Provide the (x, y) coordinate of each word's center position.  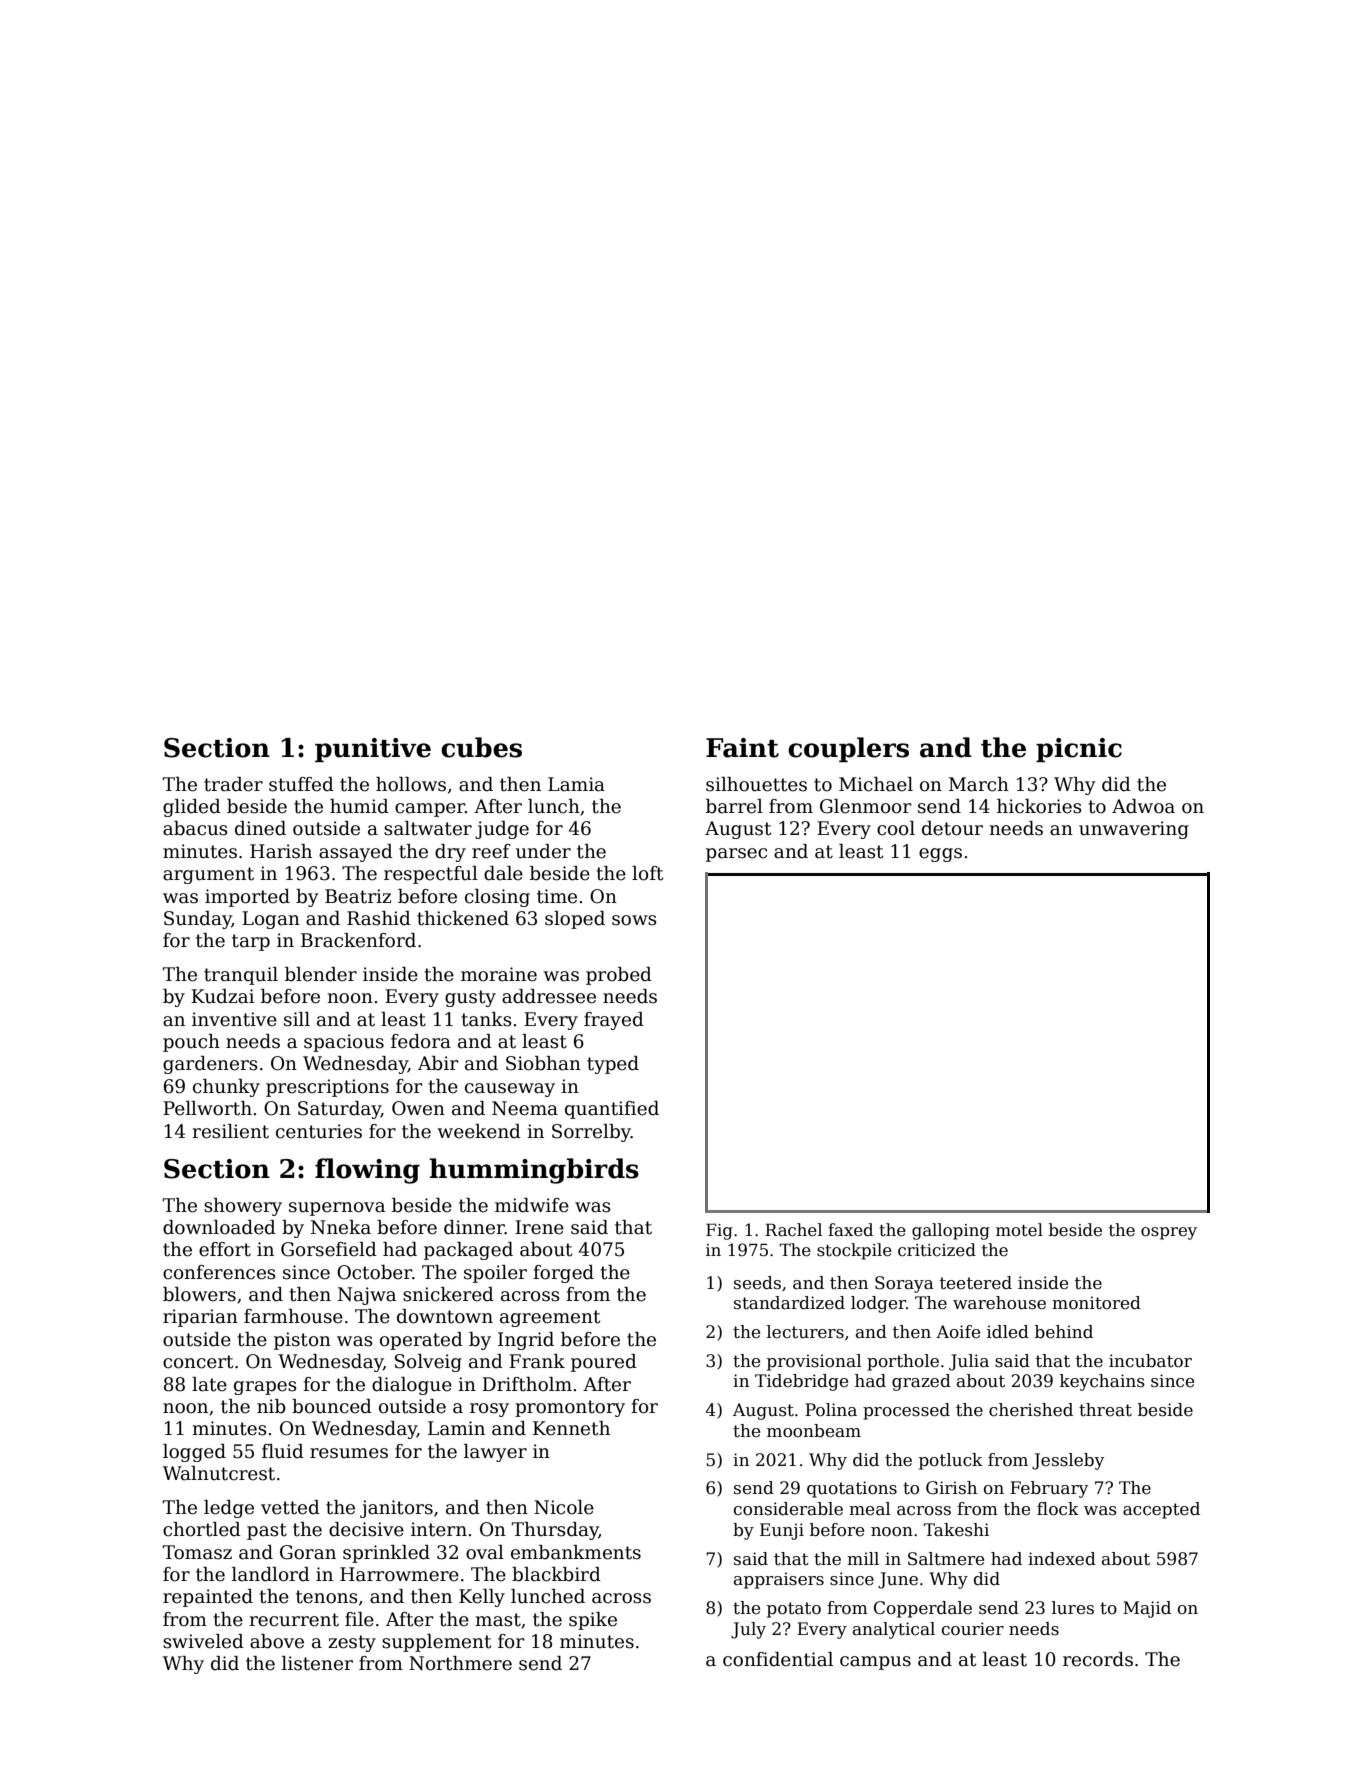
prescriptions (327, 1088)
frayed (614, 1021)
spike (593, 1621)
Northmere (460, 1663)
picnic (1079, 750)
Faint (742, 748)
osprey (1169, 1233)
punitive (373, 750)
